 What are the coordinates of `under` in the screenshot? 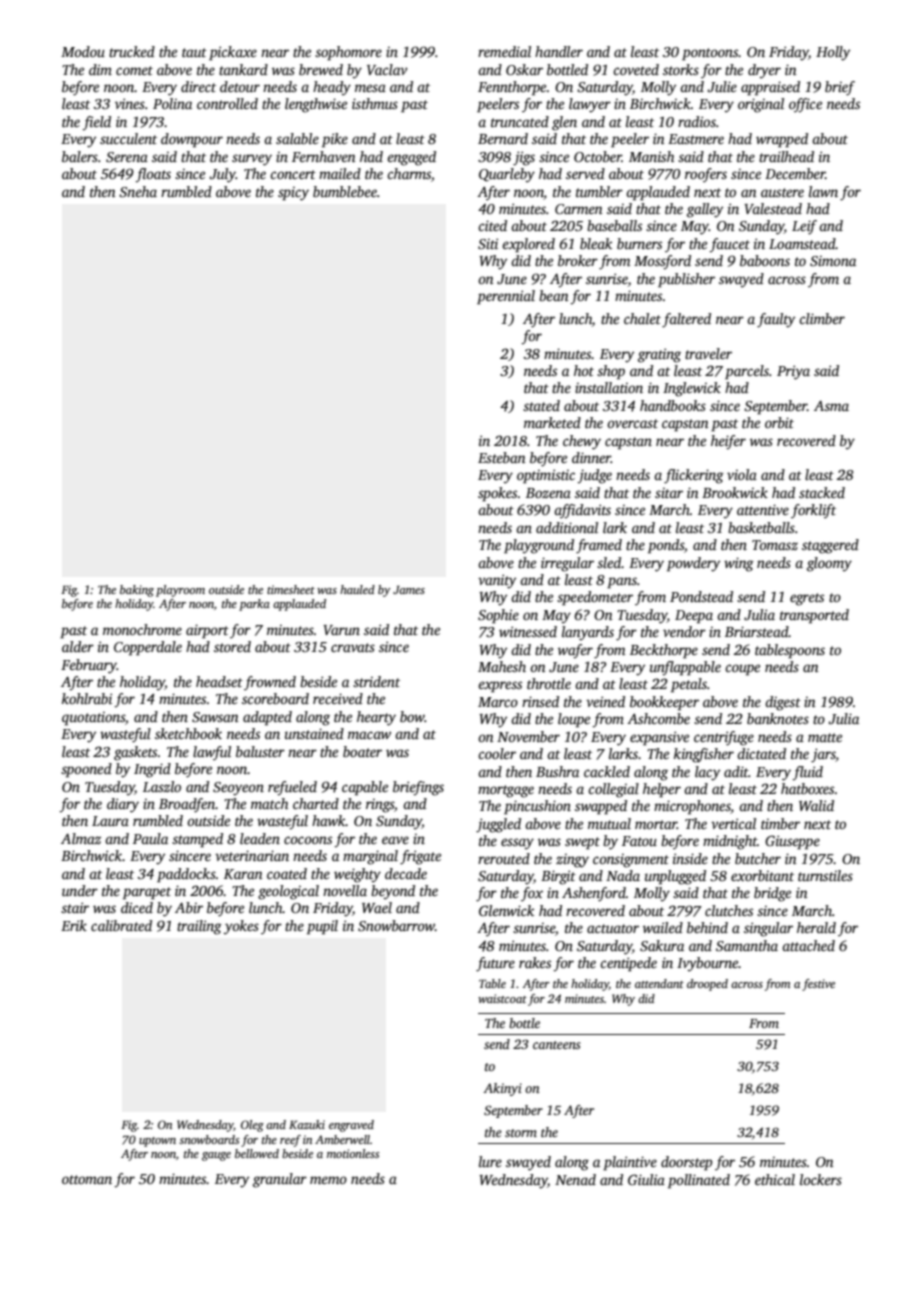 It's located at (80, 890).
